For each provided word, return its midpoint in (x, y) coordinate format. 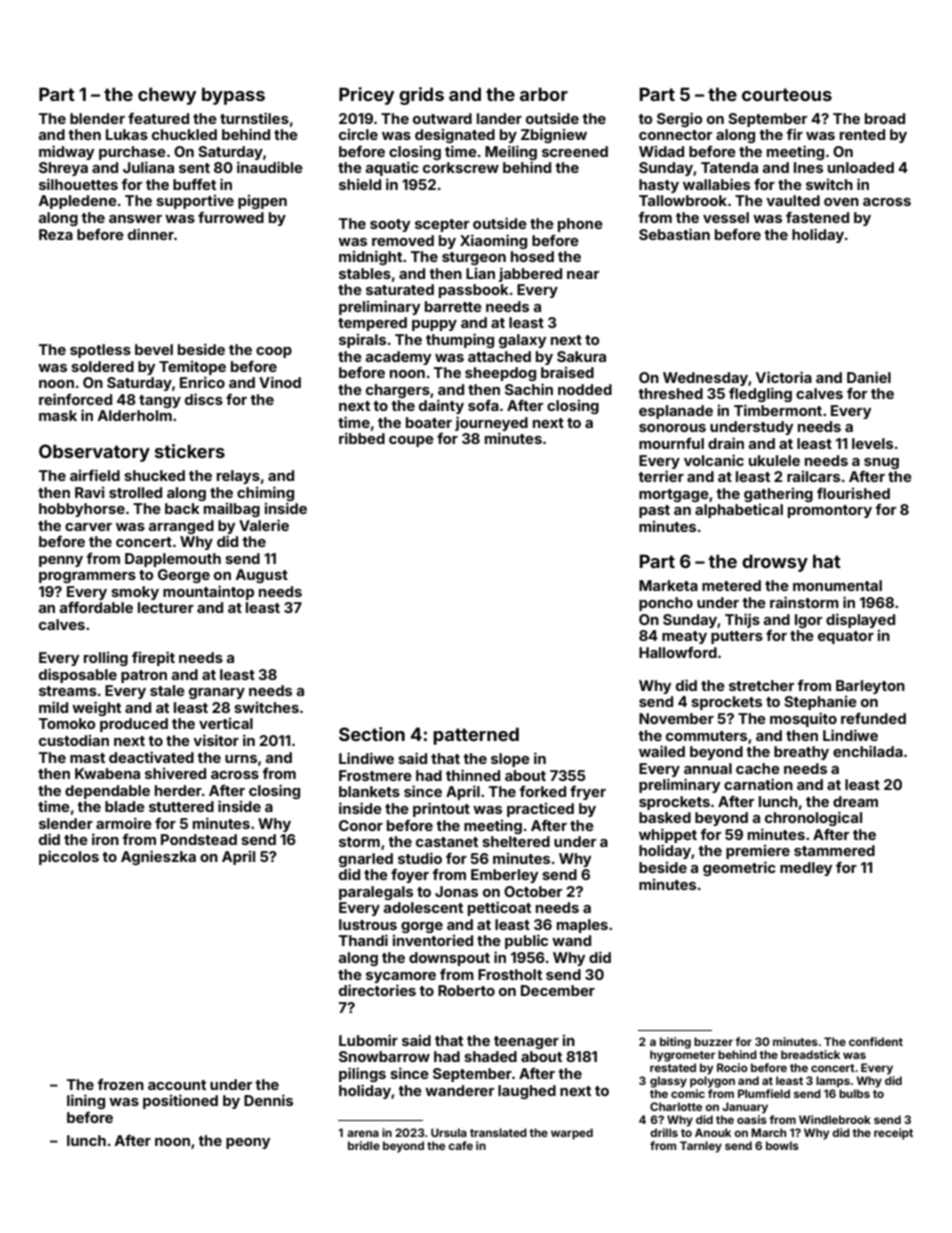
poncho (666, 604)
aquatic (392, 168)
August (262, 576)
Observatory (94, 453)
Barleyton (870, 687)
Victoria (784, 377)
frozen (120, 1084)
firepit (153, 658)
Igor (808, 621)
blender (97, 118)
